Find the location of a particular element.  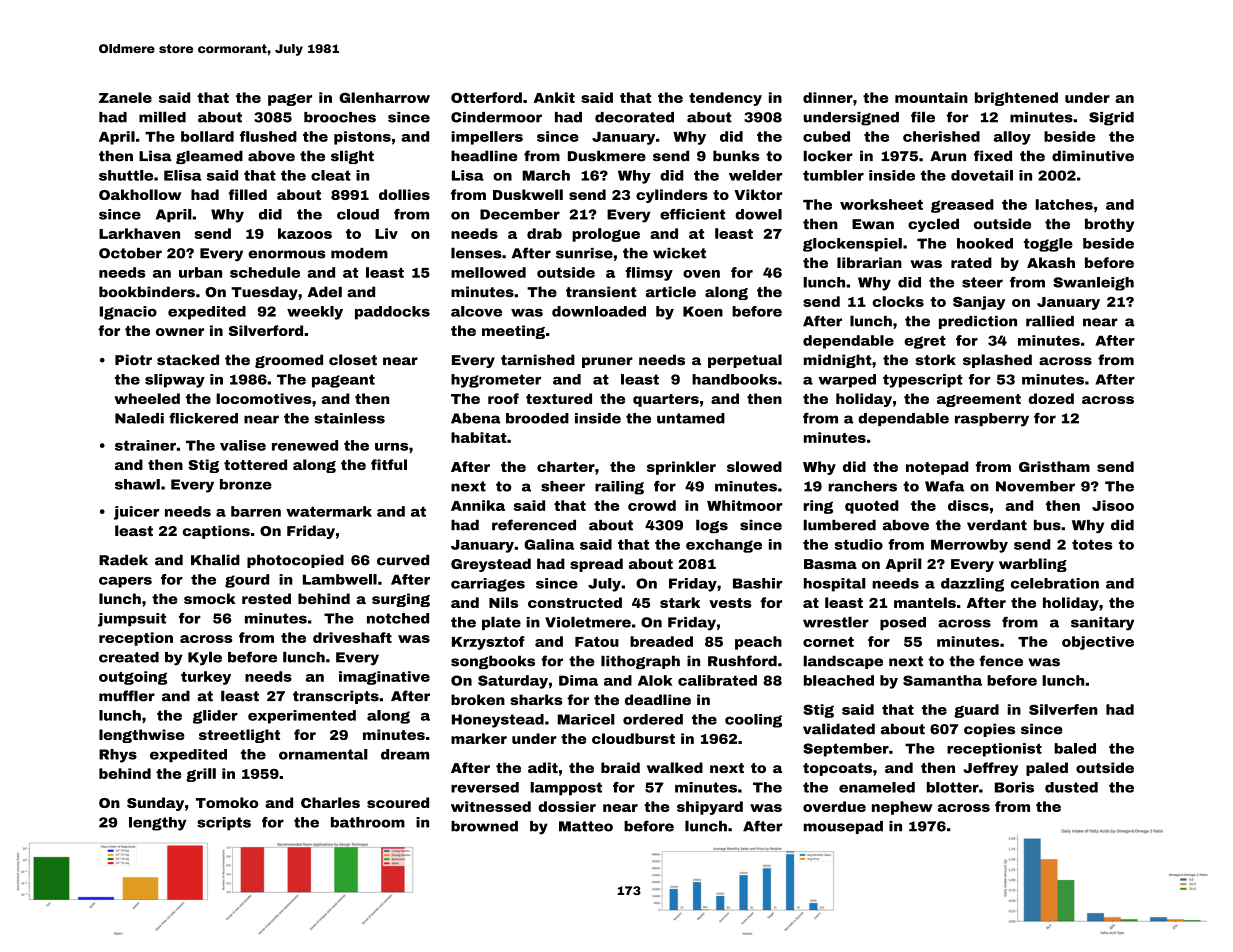

jumpsuit is located at coordinates (132, 620).
